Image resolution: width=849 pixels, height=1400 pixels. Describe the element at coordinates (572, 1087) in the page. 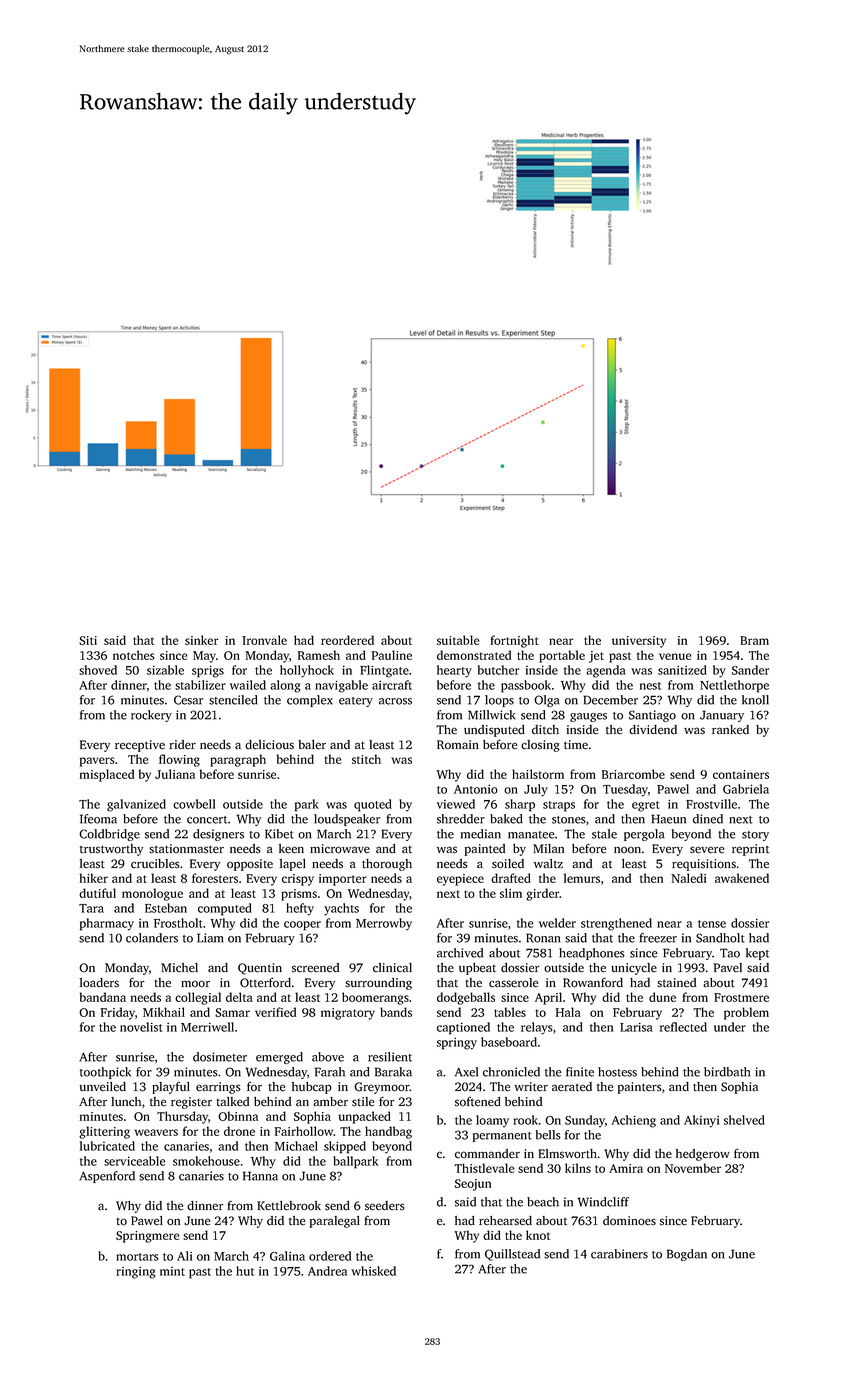

I see `aerated` at that location.
